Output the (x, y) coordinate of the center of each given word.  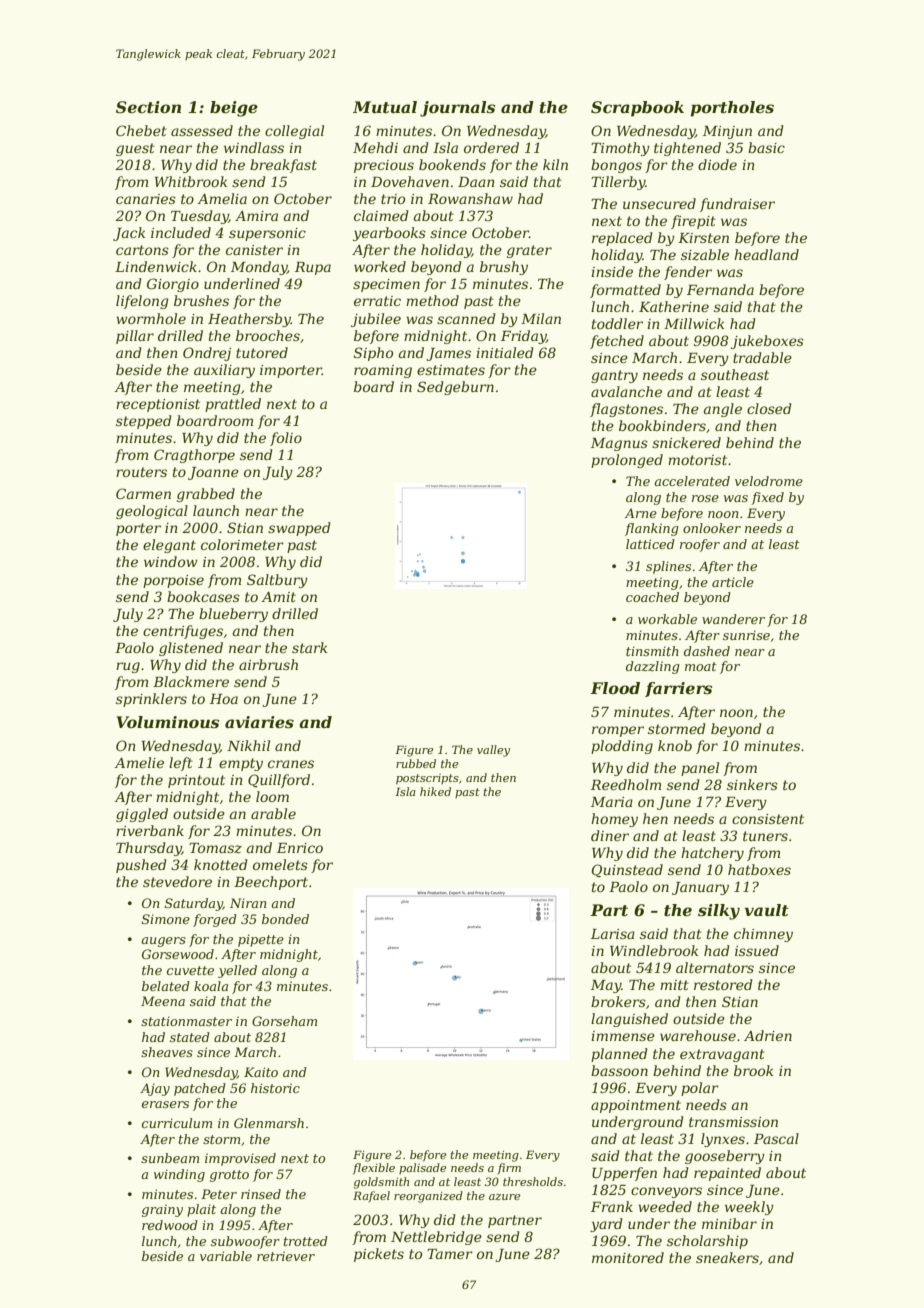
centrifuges (183, 632)
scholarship (707, 1242)
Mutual (385, 107)
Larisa (613, 934)
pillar (135, 337)
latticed (650, 544)
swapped (299, 529)
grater (529, 251)
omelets (280, 864)
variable (226, 1256)
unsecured (659, 203)
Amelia (222, 198)
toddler (617, 323)
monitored (628, 1257)
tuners (765, 836)
